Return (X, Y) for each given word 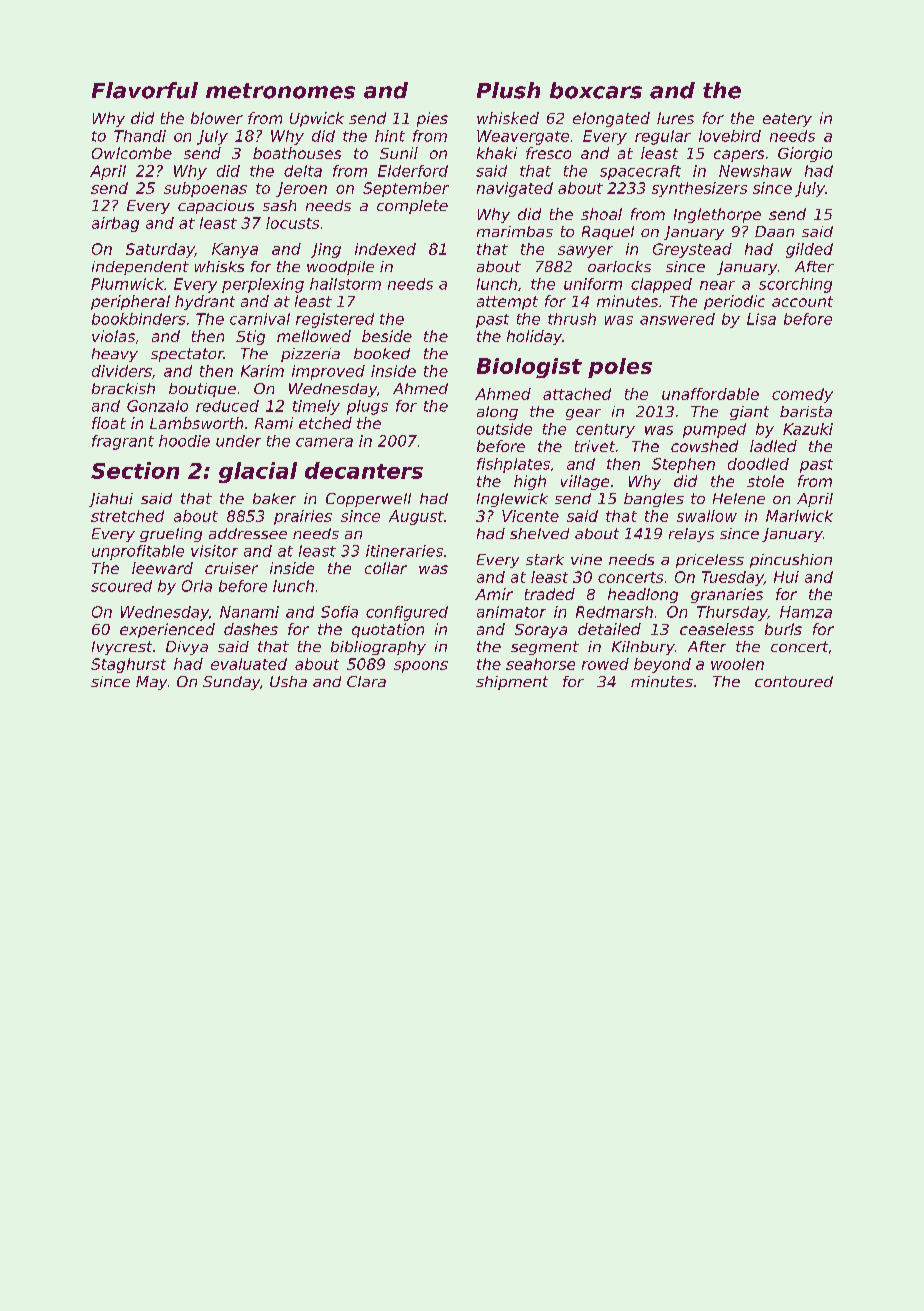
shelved (539, 533)
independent (140, 268)
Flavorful (145, 90)
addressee (248, 533)
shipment (512, 683)
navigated (515, 189)
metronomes (280, 91)
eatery (787, 120)
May (151, 683)
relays (691, 535)
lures (675, 118)
